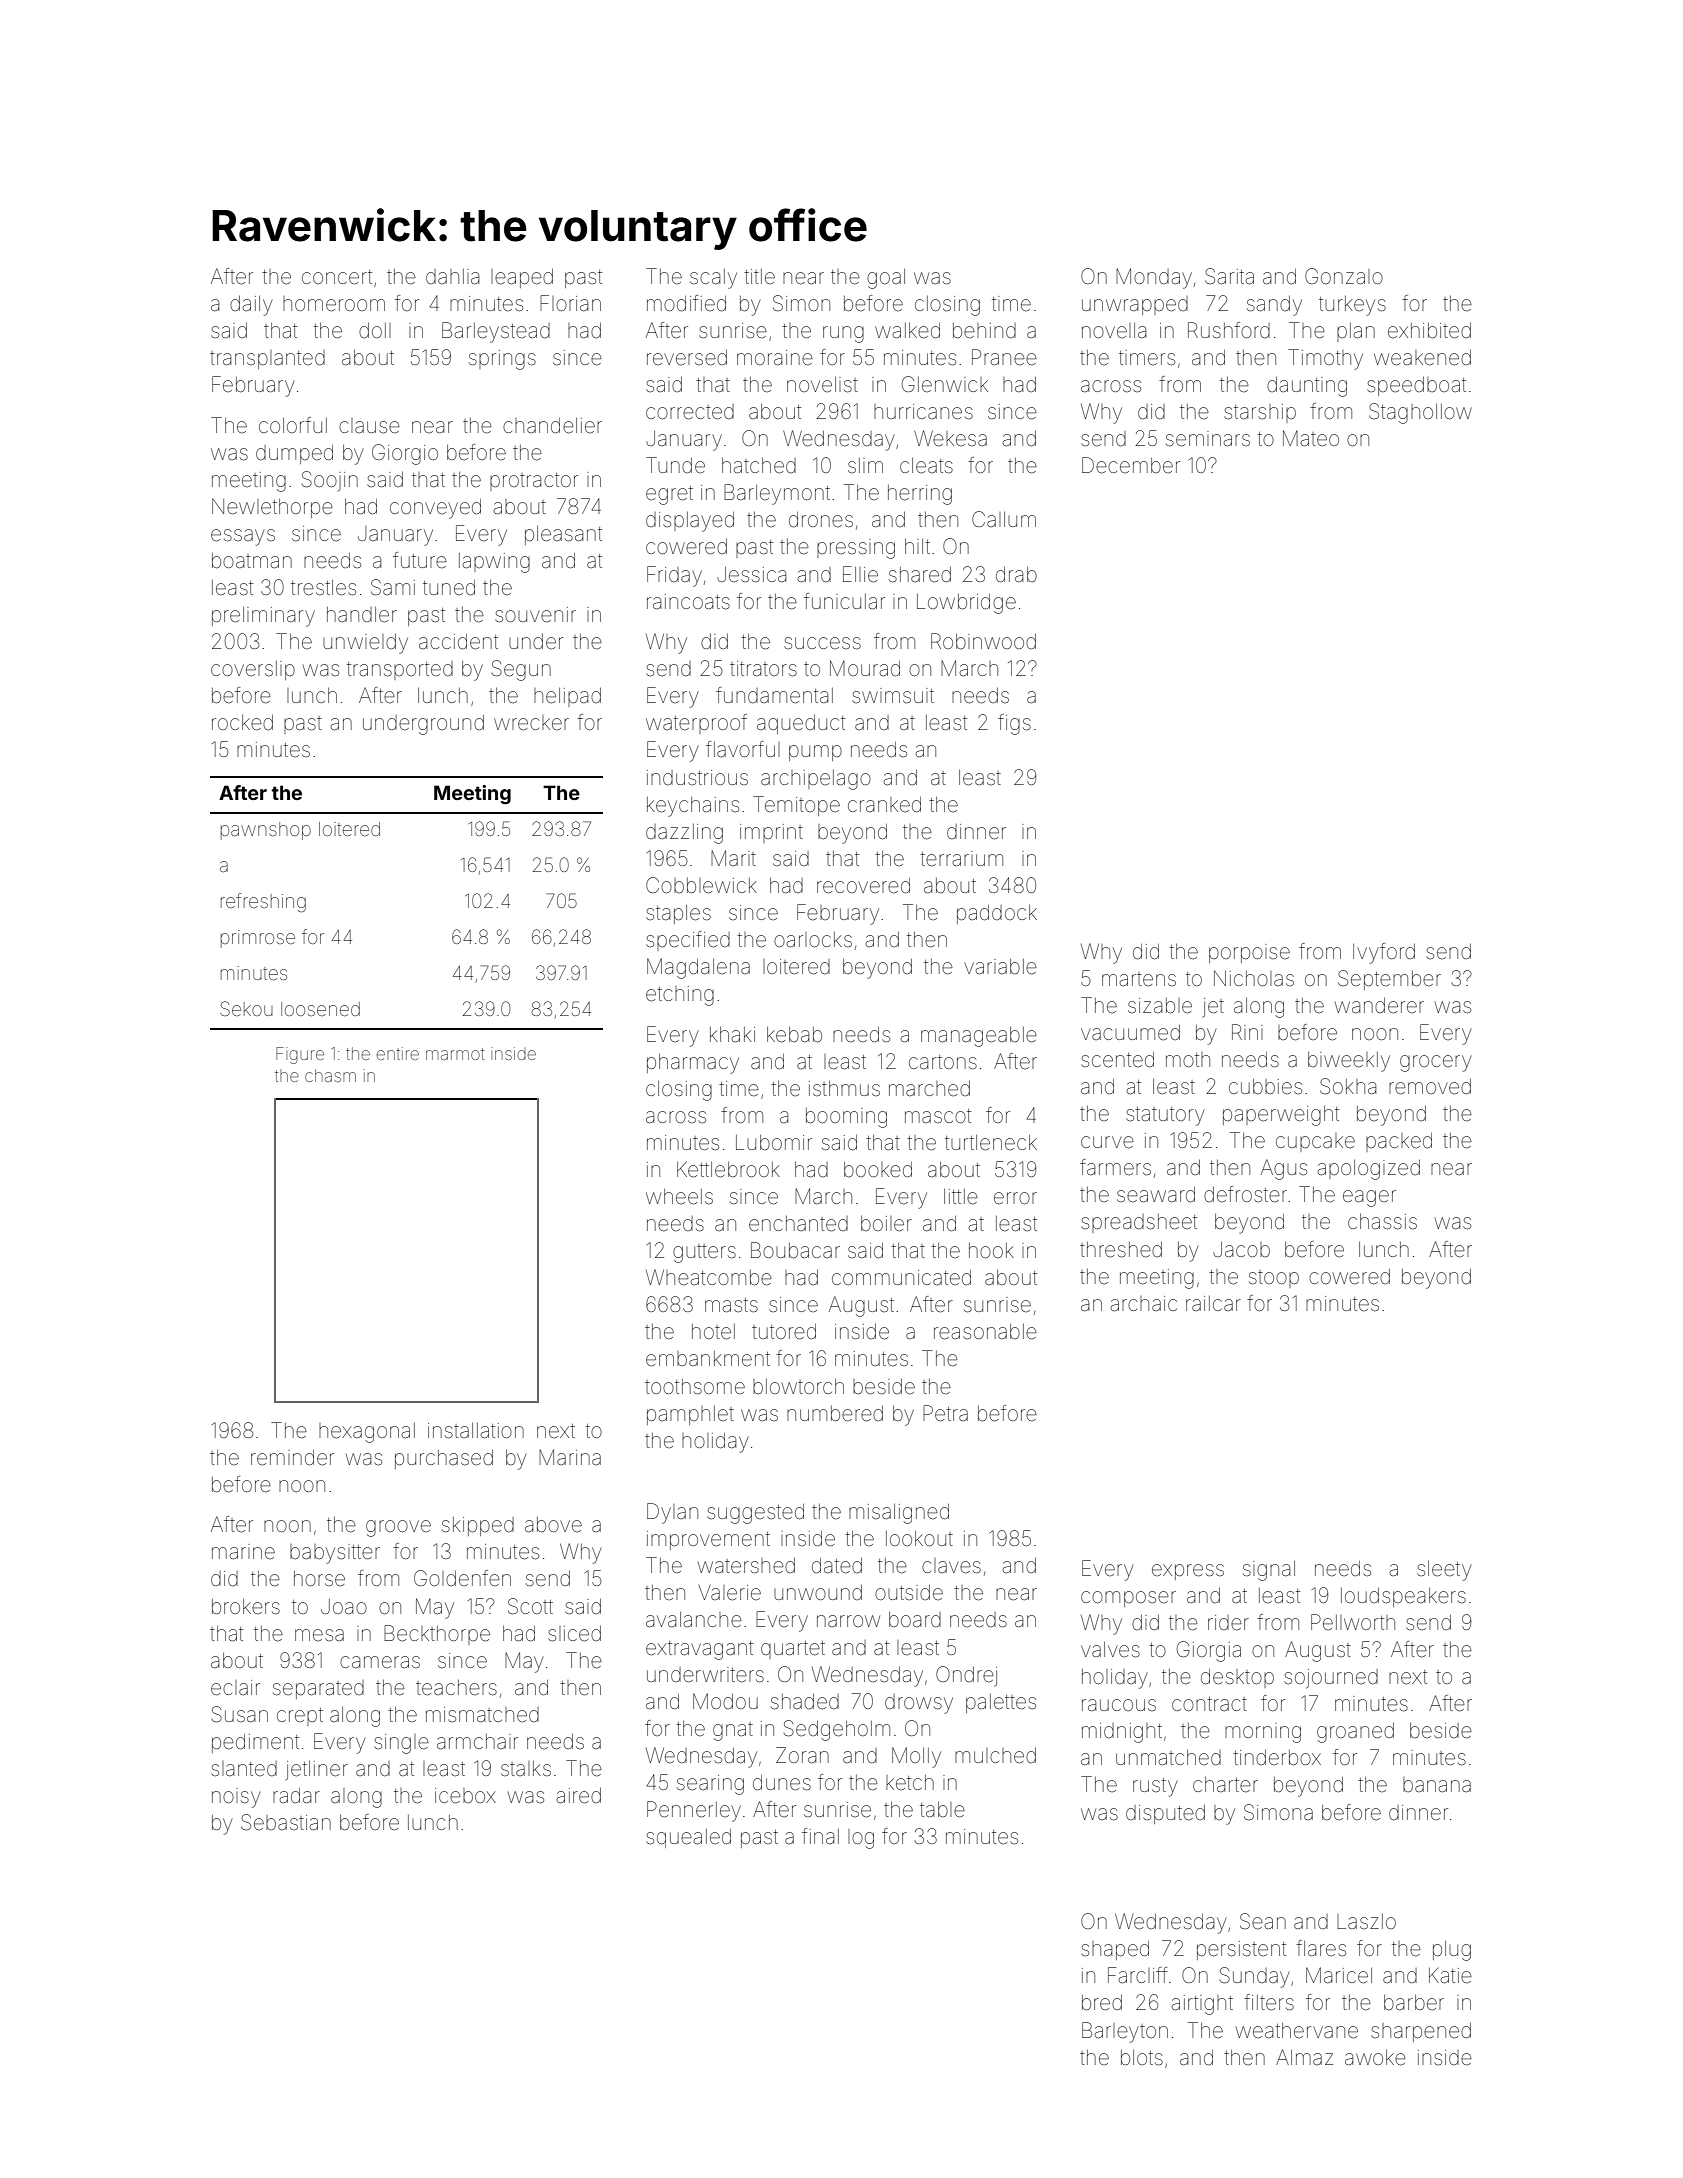 The width and height of the image is (1683, 2178). What do you see at coordinates (535, 615) in the image?
I see `souvenir` at bounding box center [535, 615].
